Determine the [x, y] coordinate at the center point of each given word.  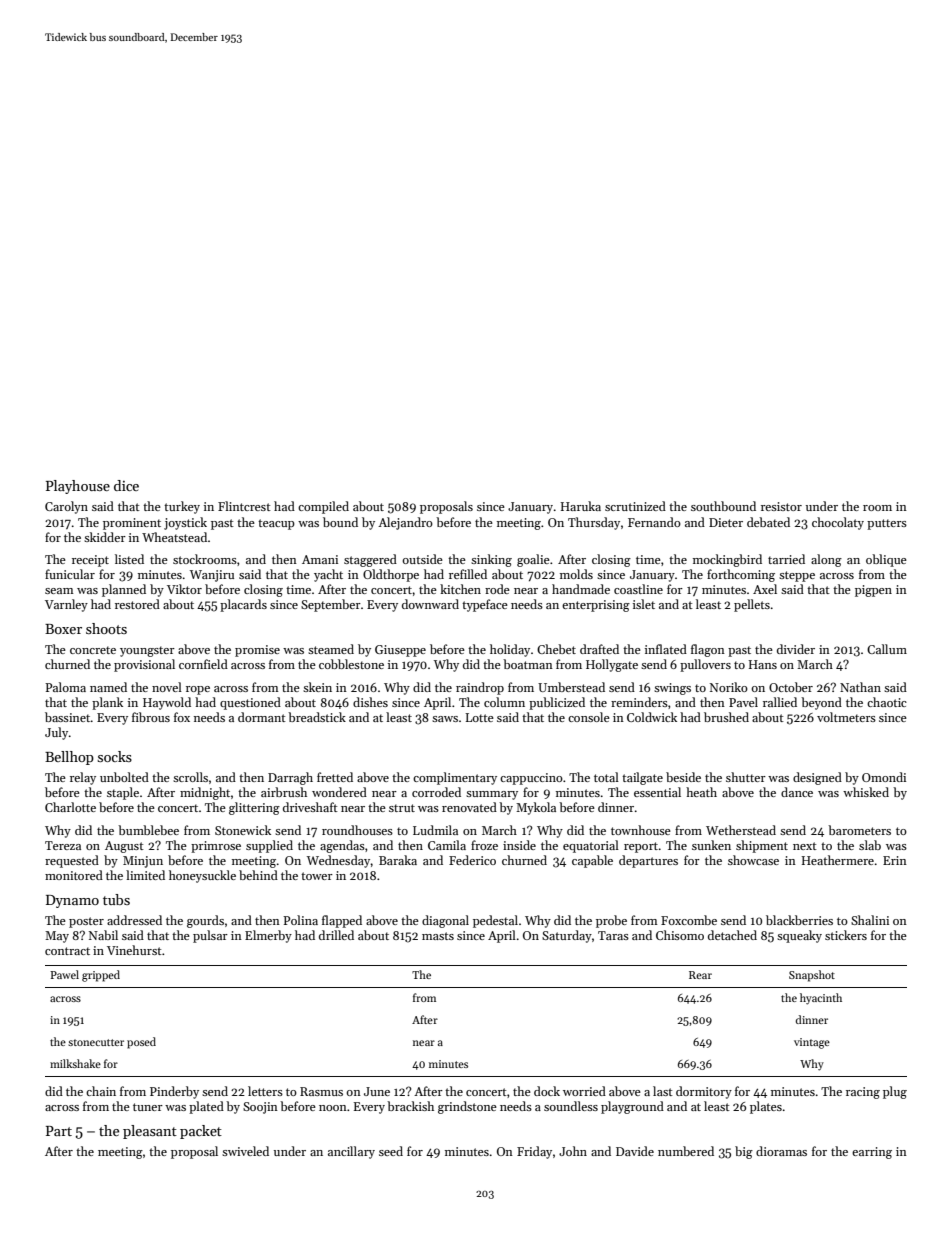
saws [445, 719]
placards [243, 605]
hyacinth [821, 999]
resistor [781, 506]
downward [430, 604]
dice [126, 485]
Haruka [581, 506]
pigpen [873, 591]
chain [101, 1091]
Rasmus [321, 1091]
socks [115, 756]
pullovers [705, 665]
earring [872, 1153]
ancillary [351, 1152]
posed [141, 1043]
